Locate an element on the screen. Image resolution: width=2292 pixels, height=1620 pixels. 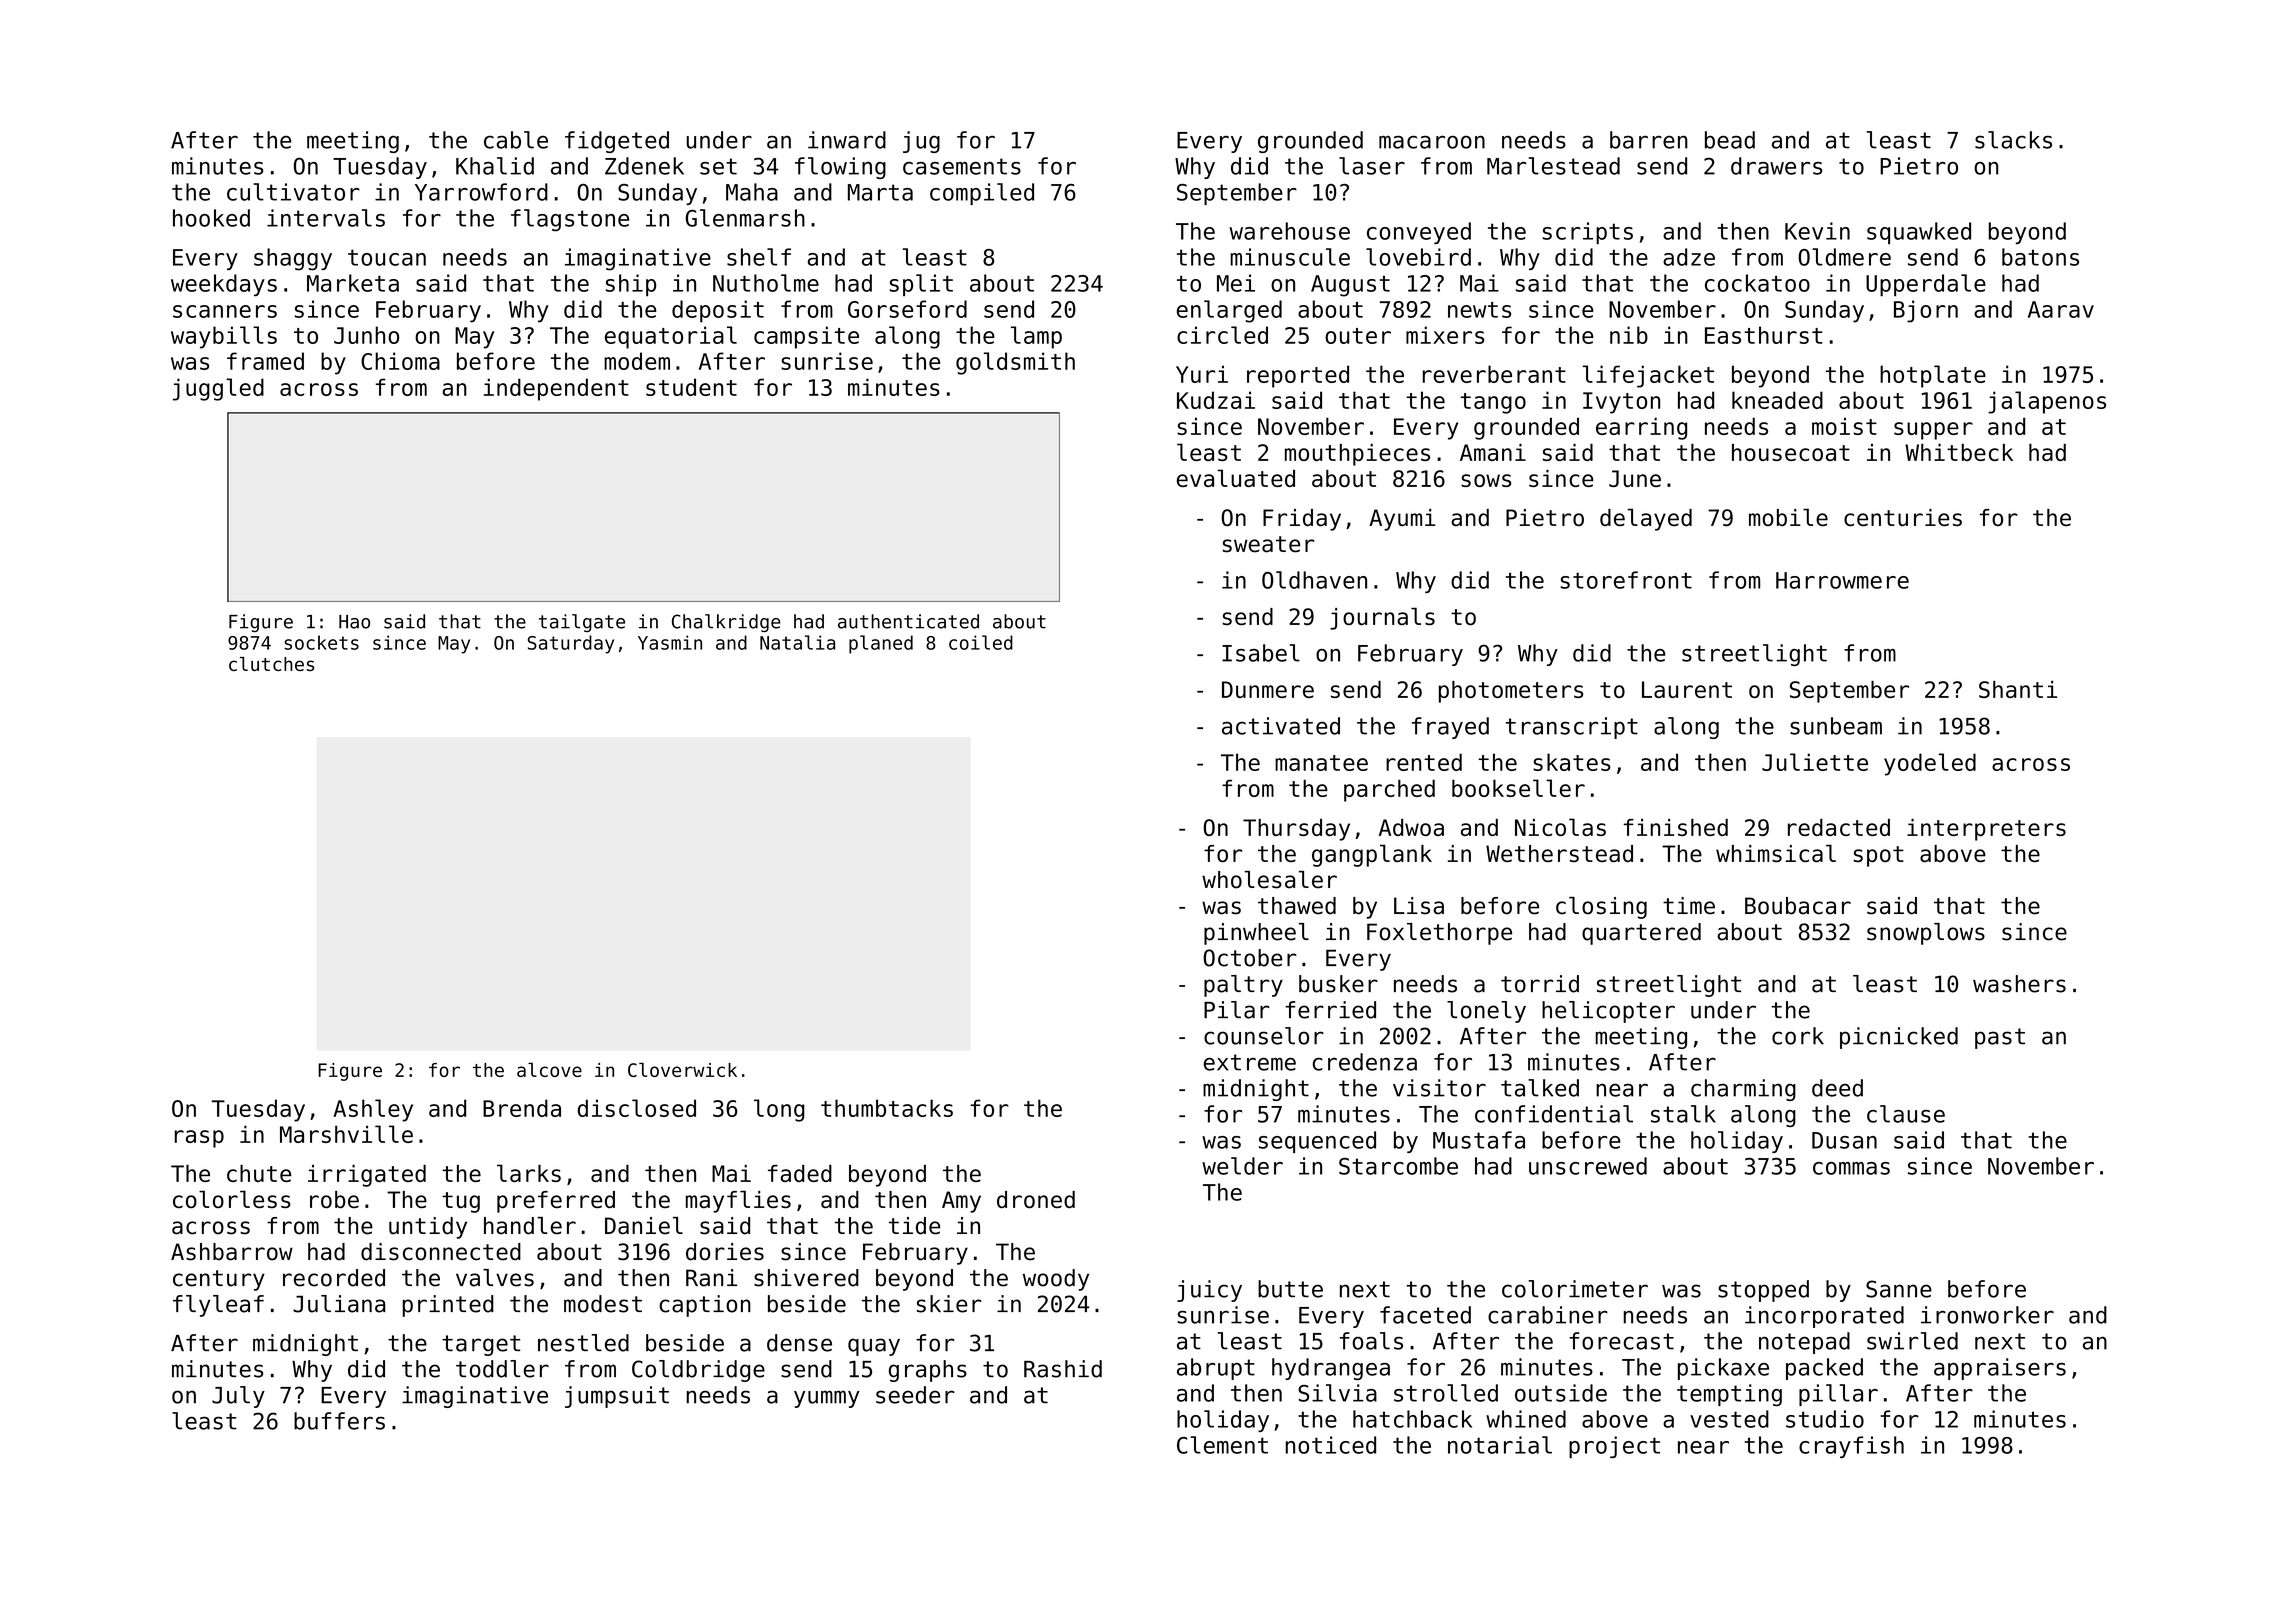
slacks is located at coordinates (2013, 140).
